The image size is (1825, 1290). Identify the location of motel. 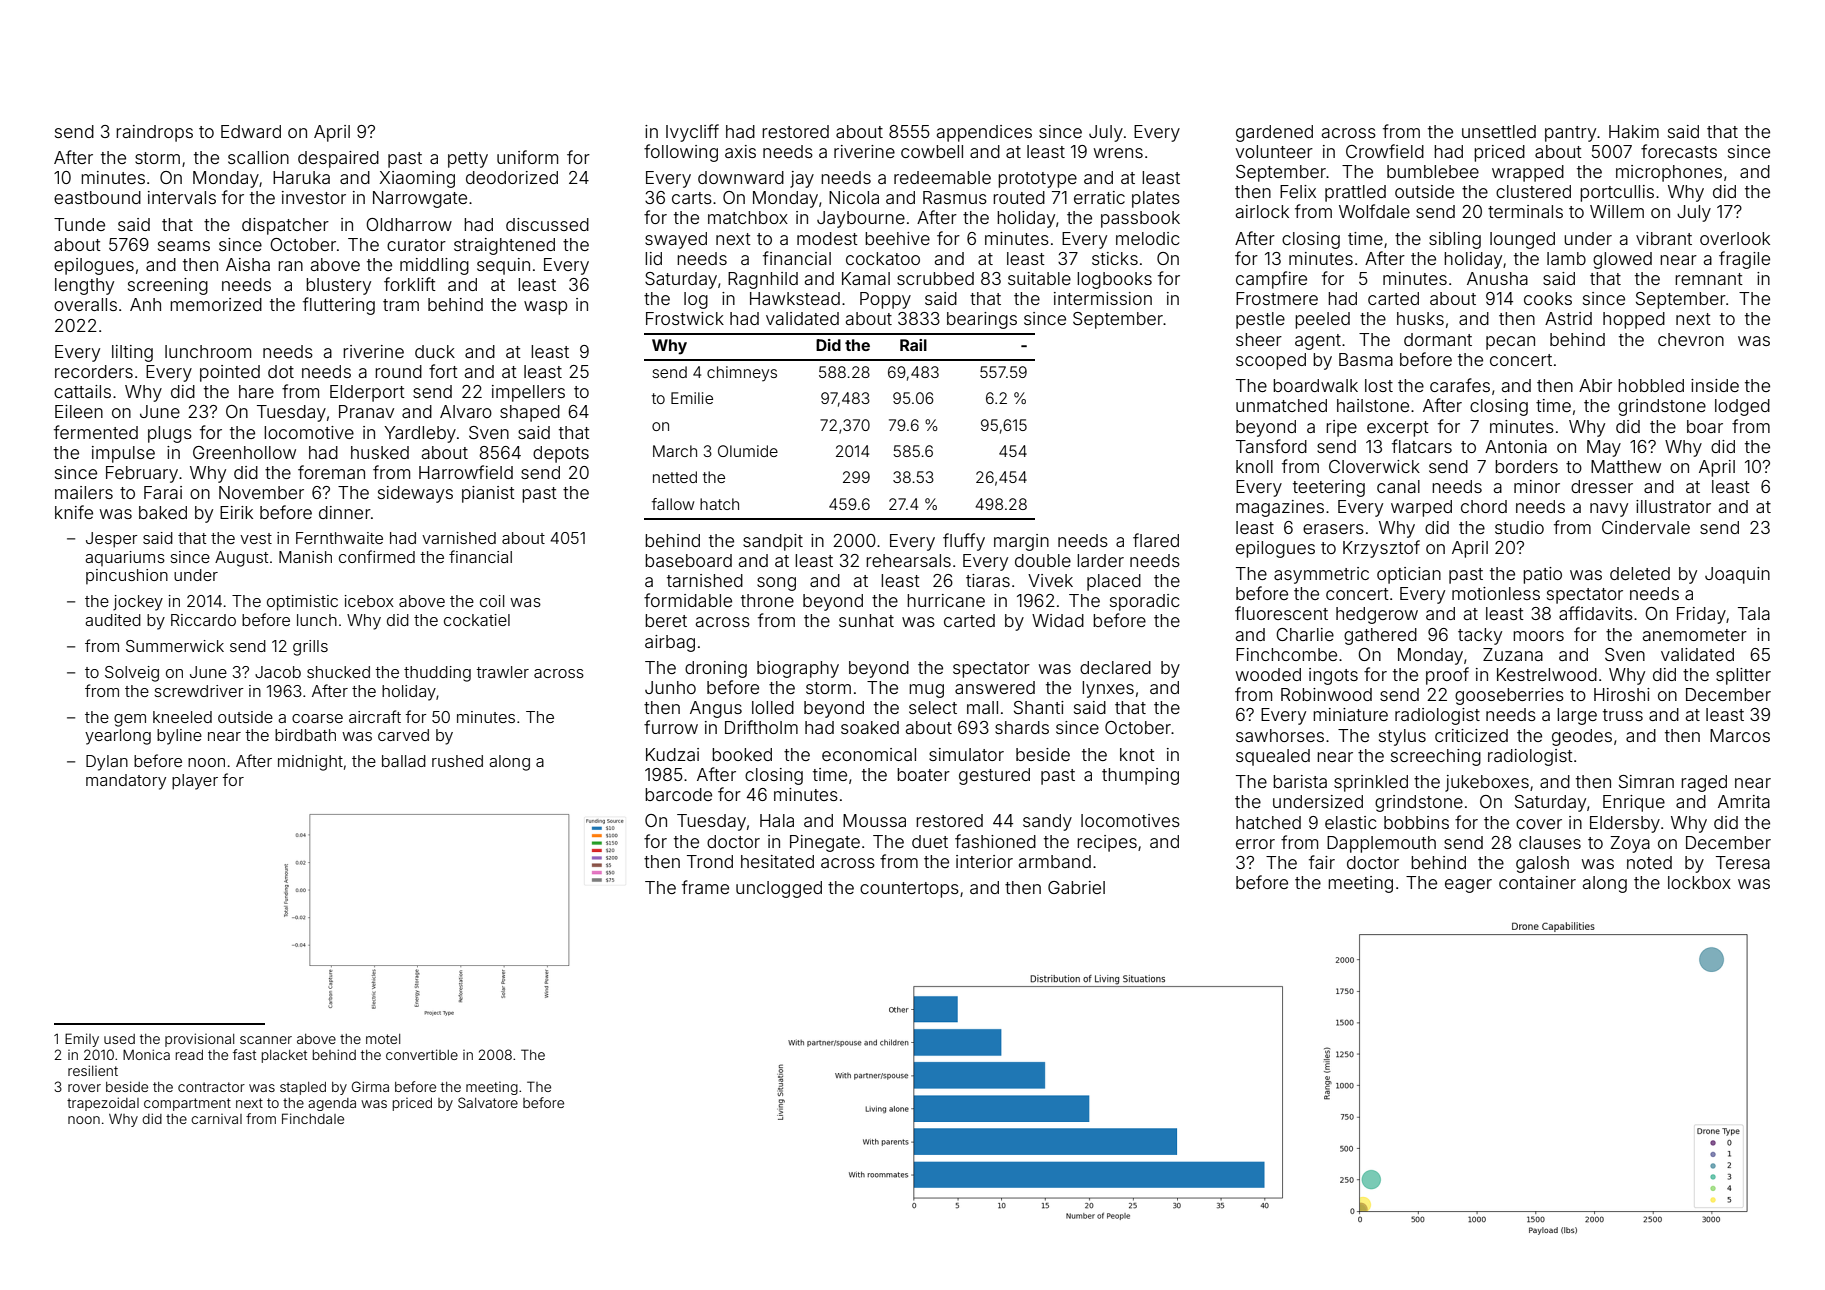
(383, 1039).
